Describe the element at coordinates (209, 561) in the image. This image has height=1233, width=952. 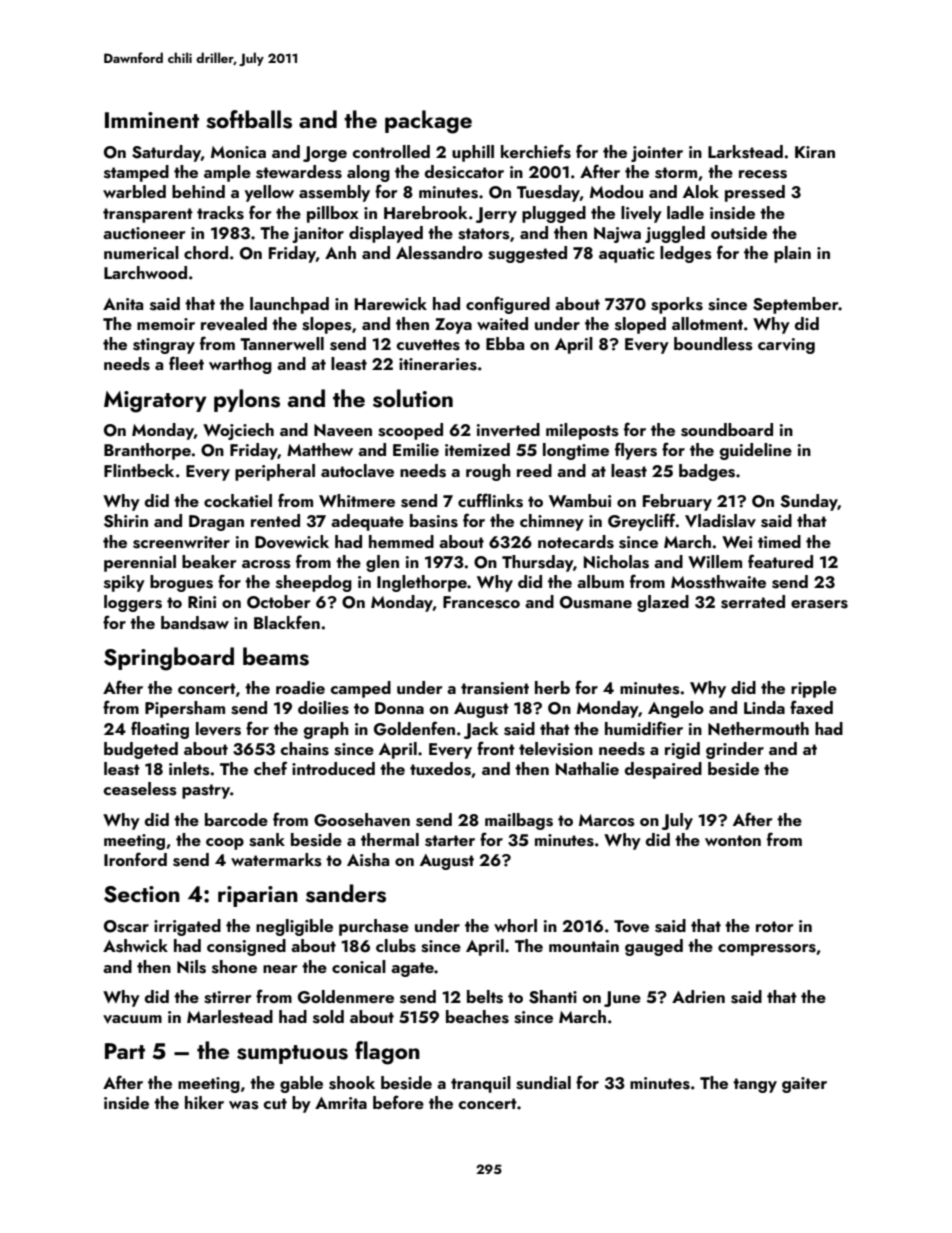
I see `beaker` at that location.
